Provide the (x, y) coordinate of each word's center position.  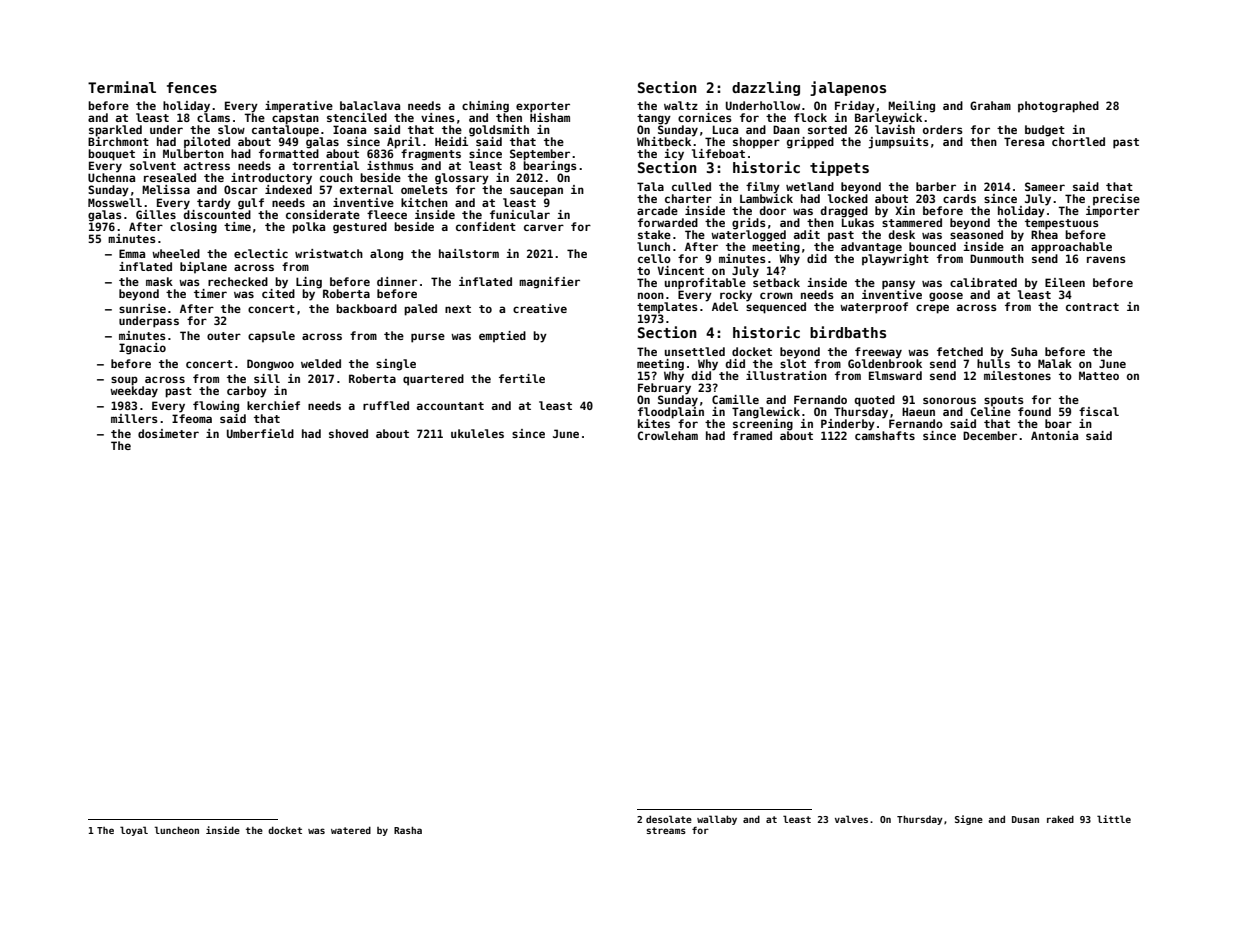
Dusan (1025, 819)
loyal (134, 831)
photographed (1058, 107)
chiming (485, 107)
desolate (669, 819)
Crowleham (668, 435)
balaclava (370, 105)
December (990, 435)
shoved (348, 433)
